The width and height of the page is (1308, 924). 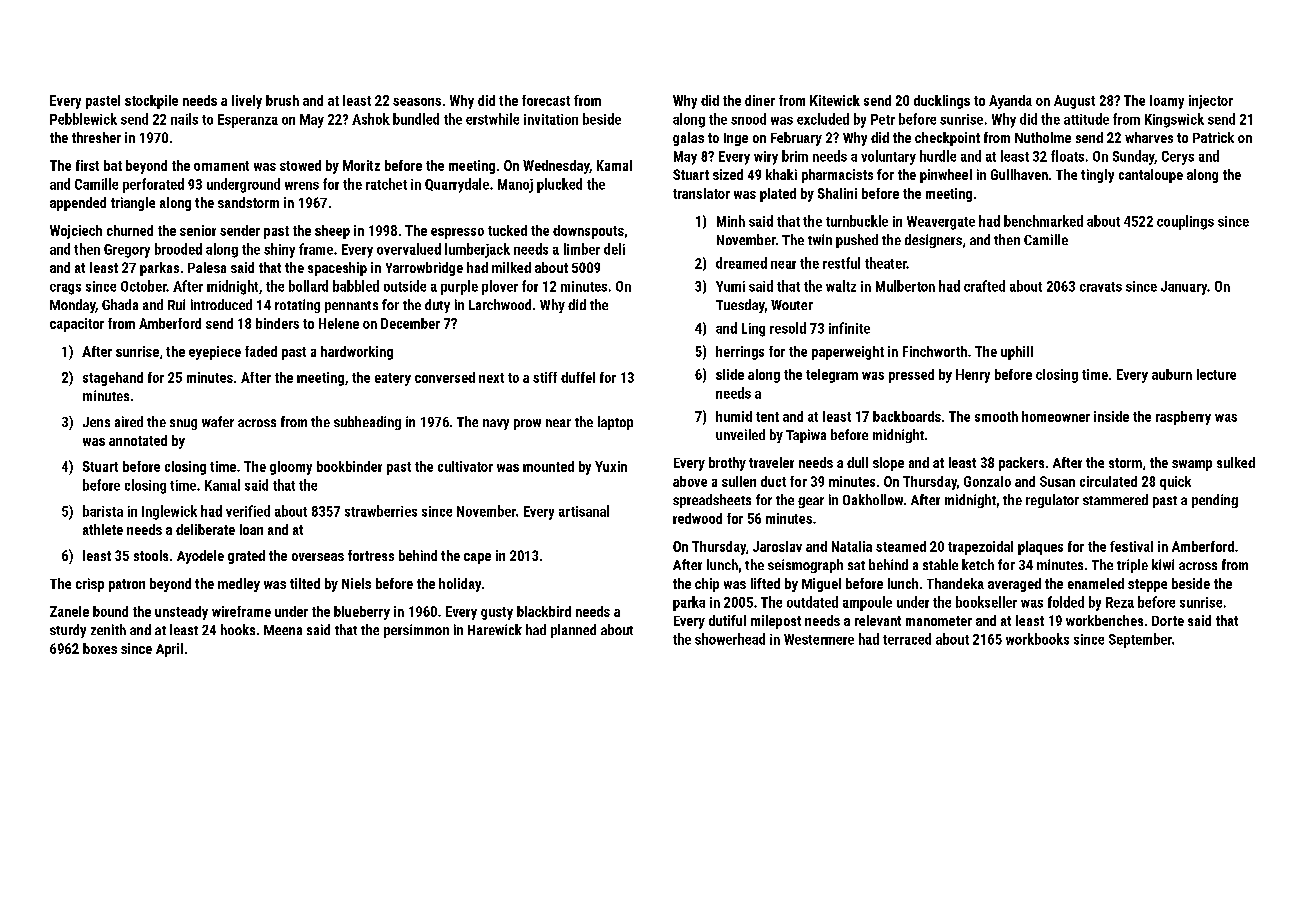 What do you see at coordinates (169, 650) in the page?
I see `April` at bounding box center [169, 650].
